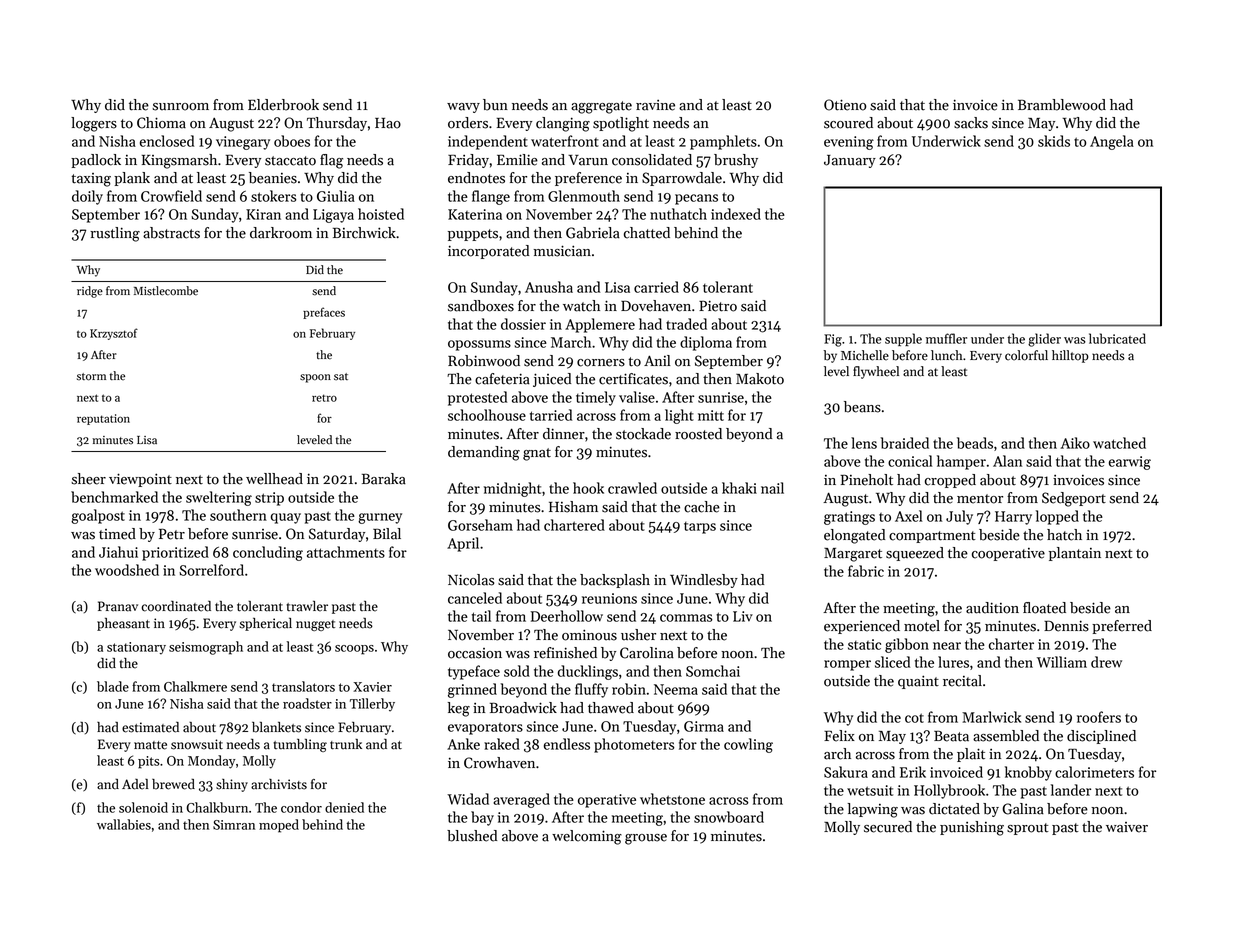 The image size is (1233, 952). Describe the element at coordinates (279, 826) in the screenshot. I see `moped` at that location.
